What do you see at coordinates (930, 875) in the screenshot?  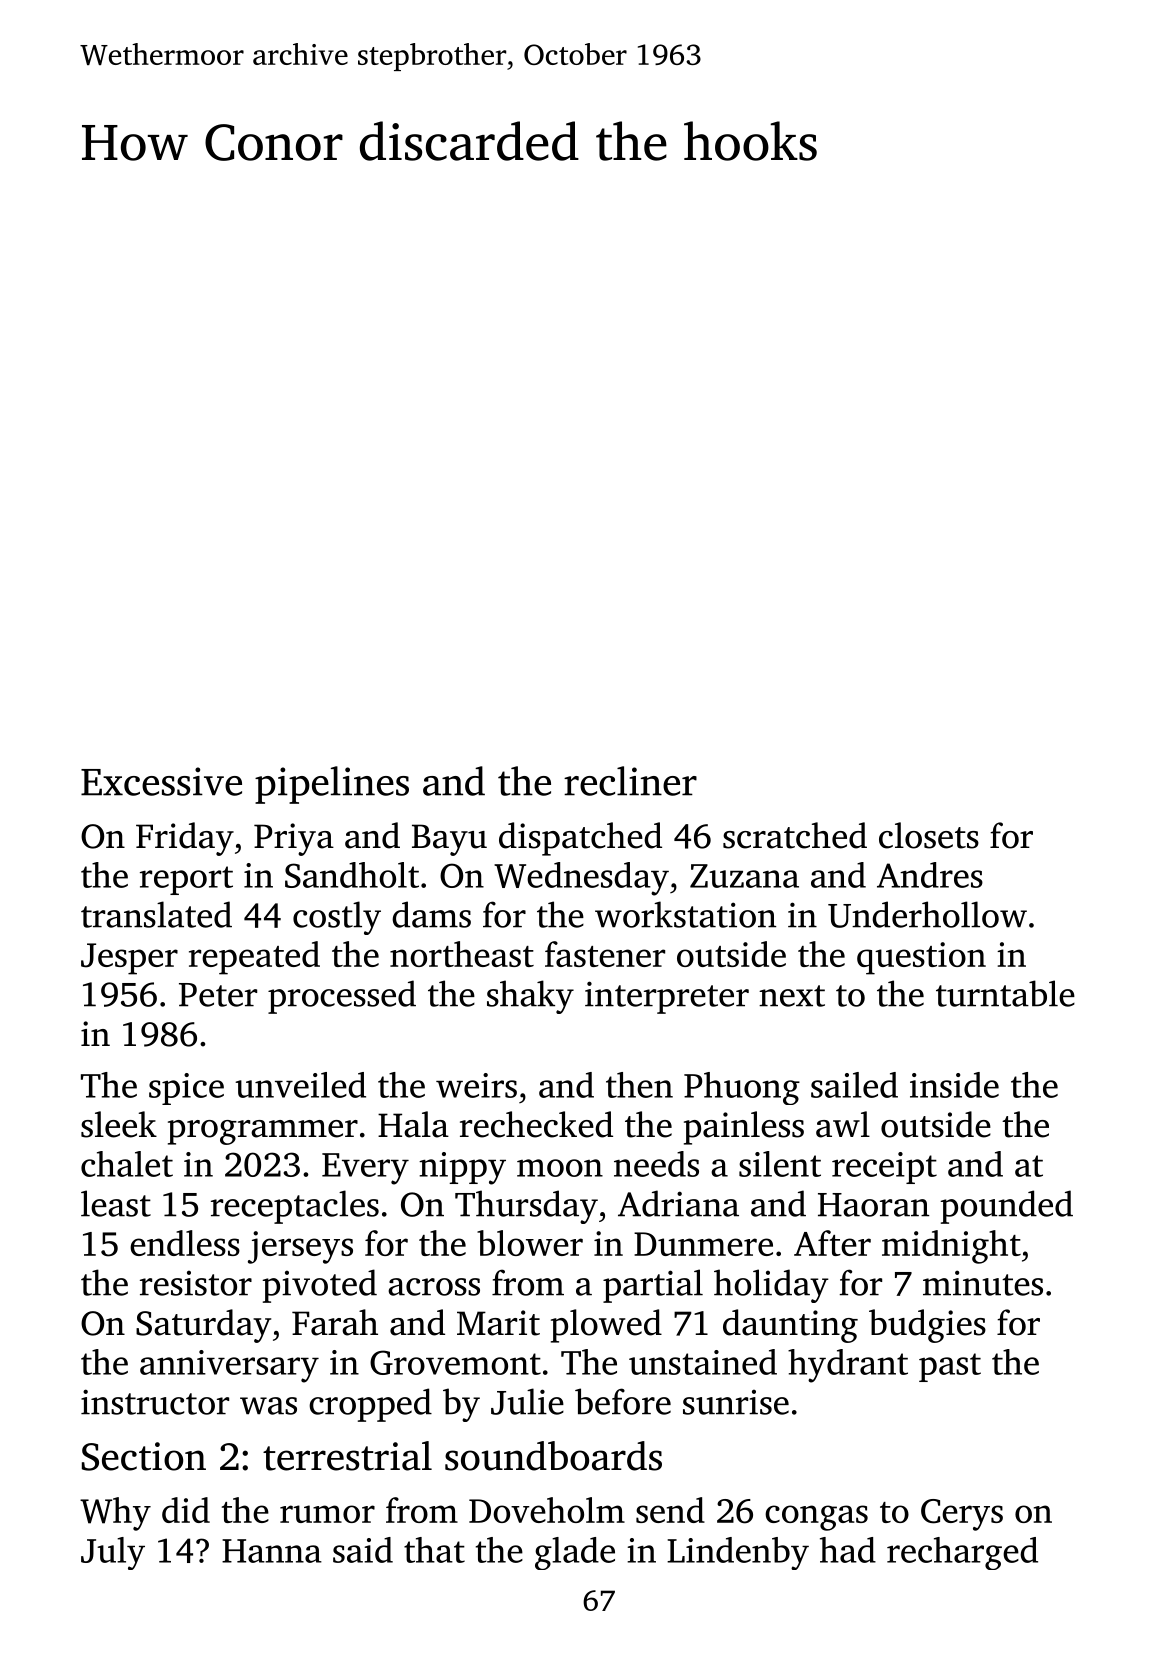 I see `Andres` at bounding box center [930, 875].
